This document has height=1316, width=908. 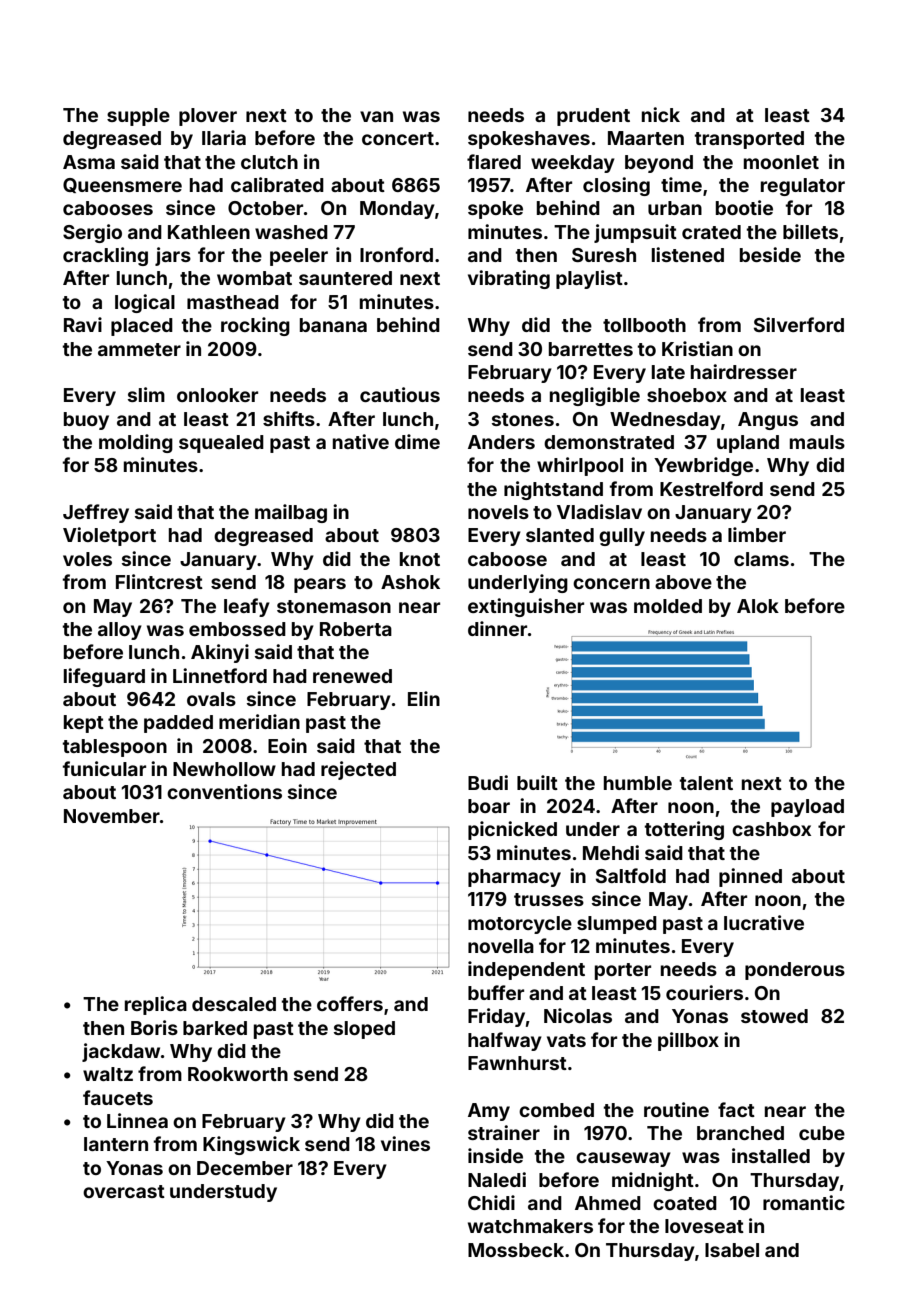 I want to click on pillbox, so click(x=688, y=1041).
